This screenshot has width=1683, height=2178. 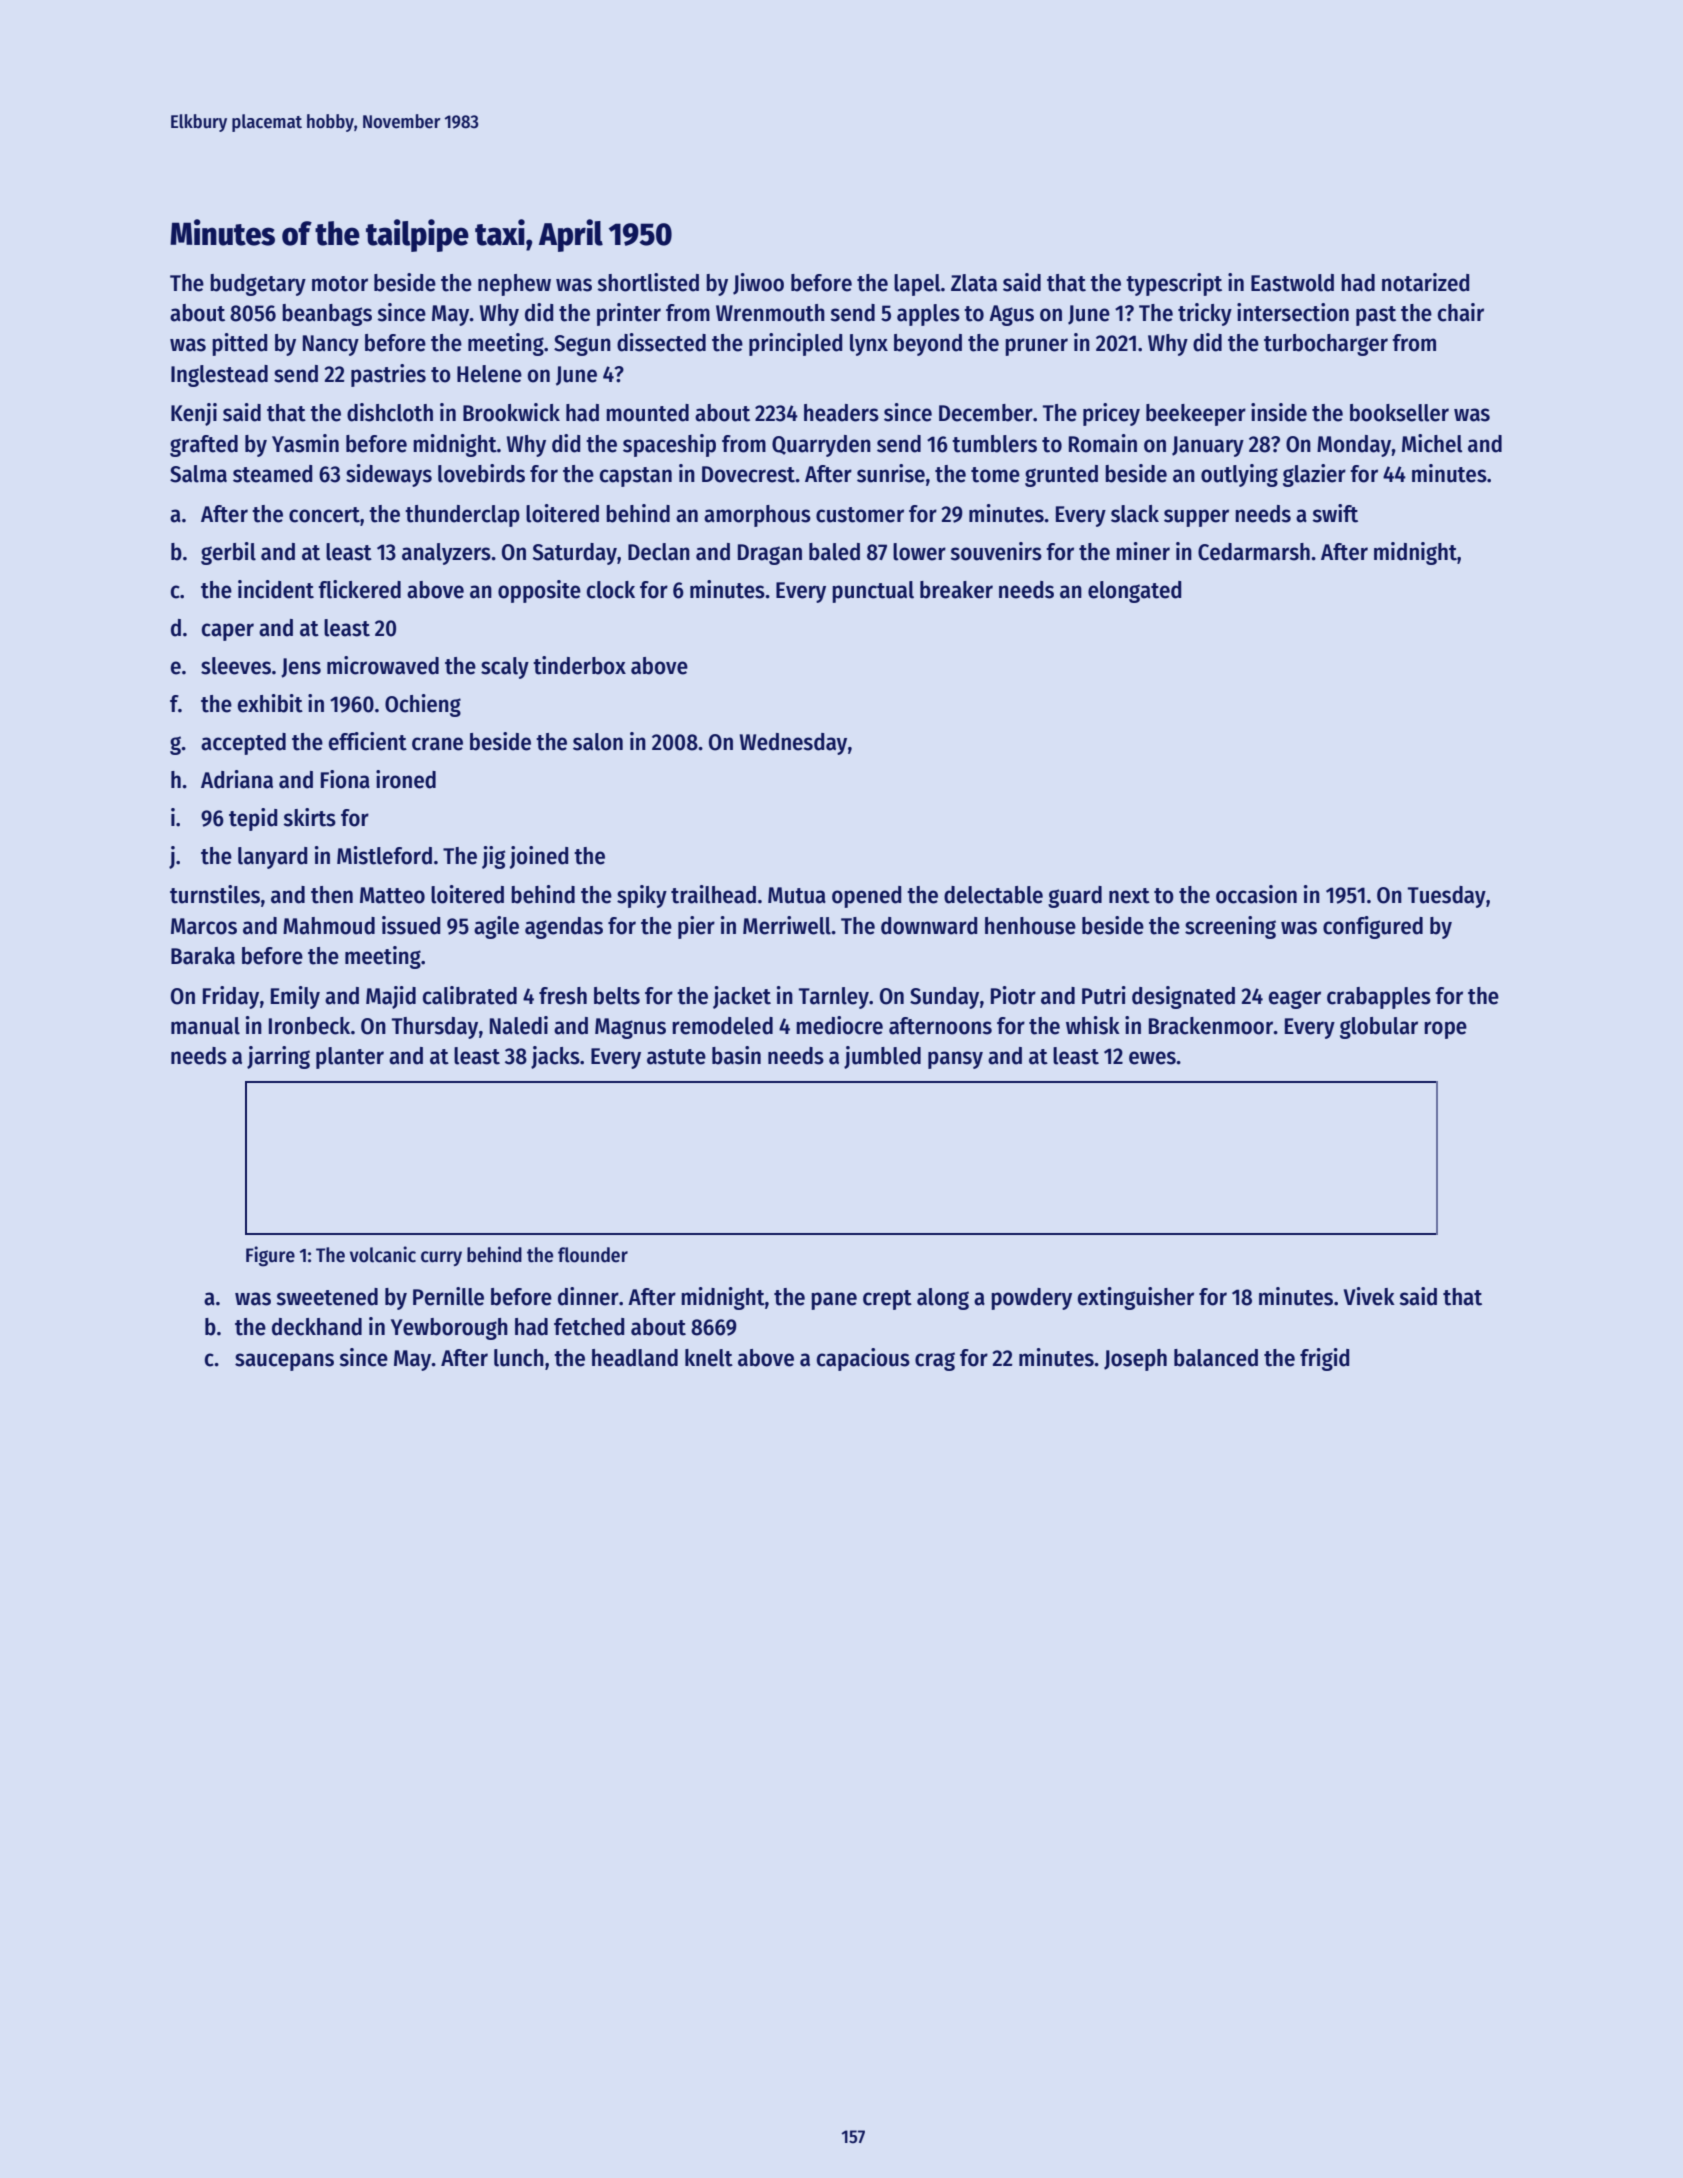 I want to click on Wednesday, so click(x=793, y=744).
